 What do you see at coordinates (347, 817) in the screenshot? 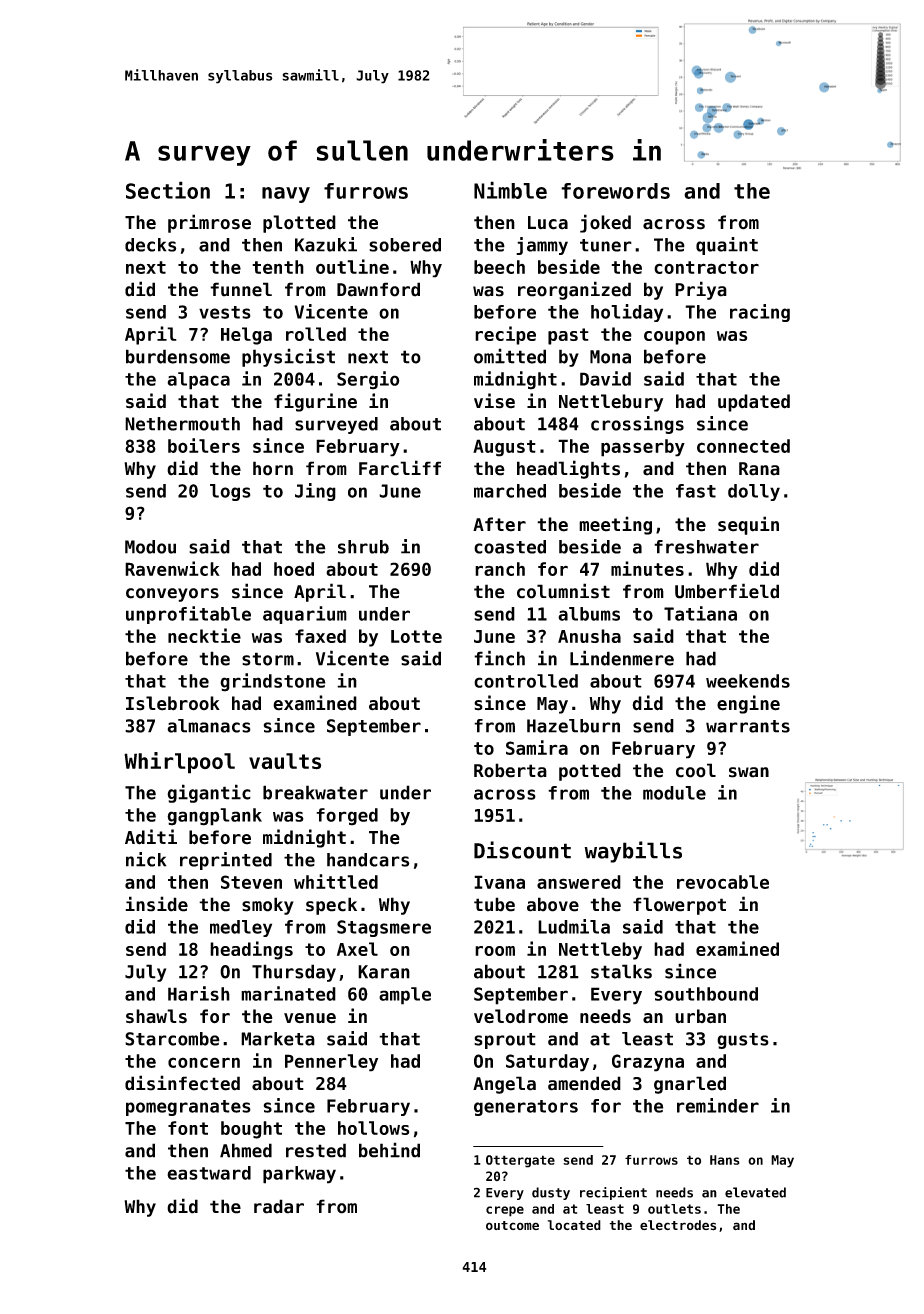
I see `forged` at bounding box center [347, 817].
